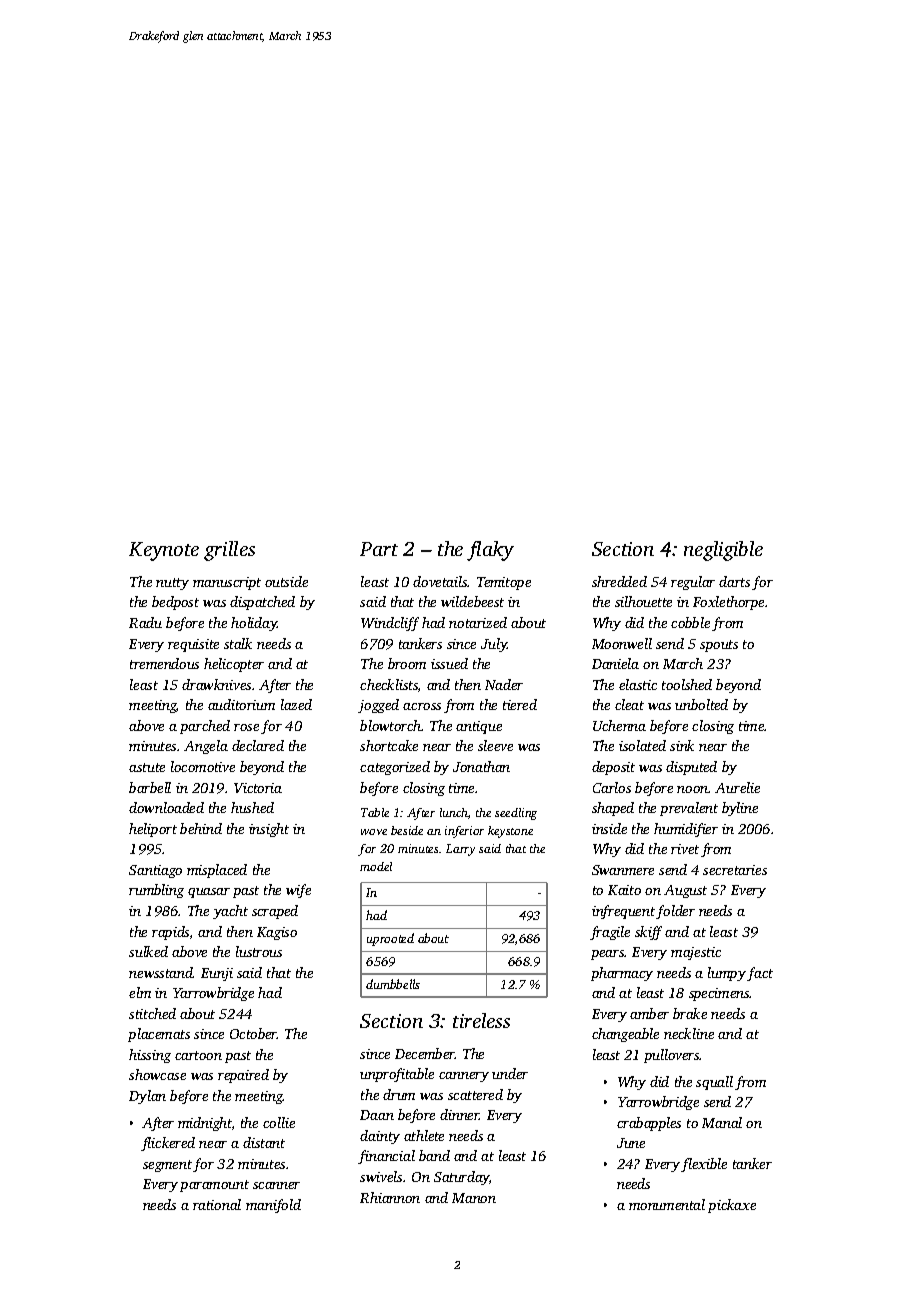 This image has height=1316, width=908. I want to click on grilles, so click(229, 551).
